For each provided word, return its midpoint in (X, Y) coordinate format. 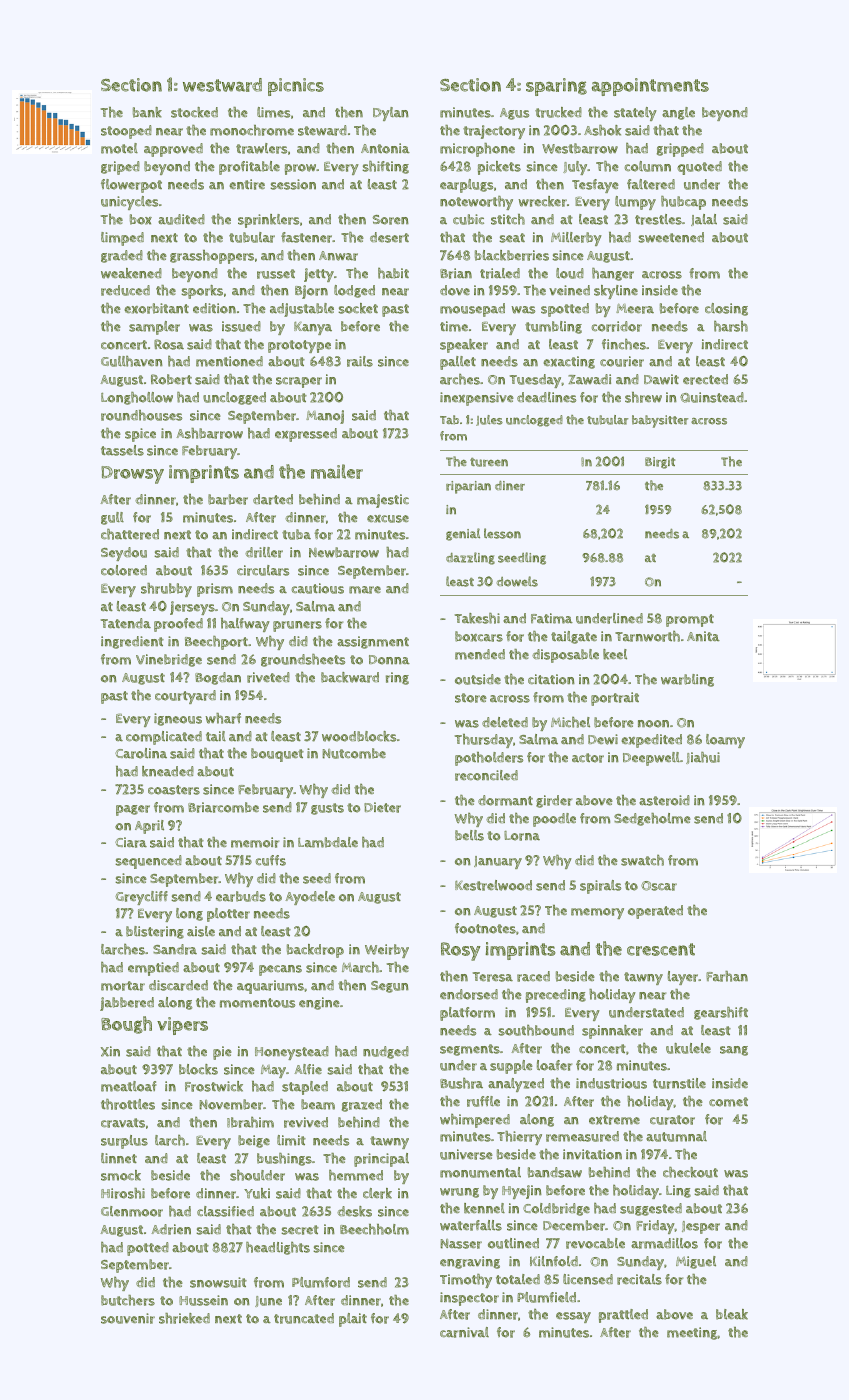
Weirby (387, 951)
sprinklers (268, 221)
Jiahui (703, 758)
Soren (391, 220)
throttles (128, 1104)
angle (678, 113)
